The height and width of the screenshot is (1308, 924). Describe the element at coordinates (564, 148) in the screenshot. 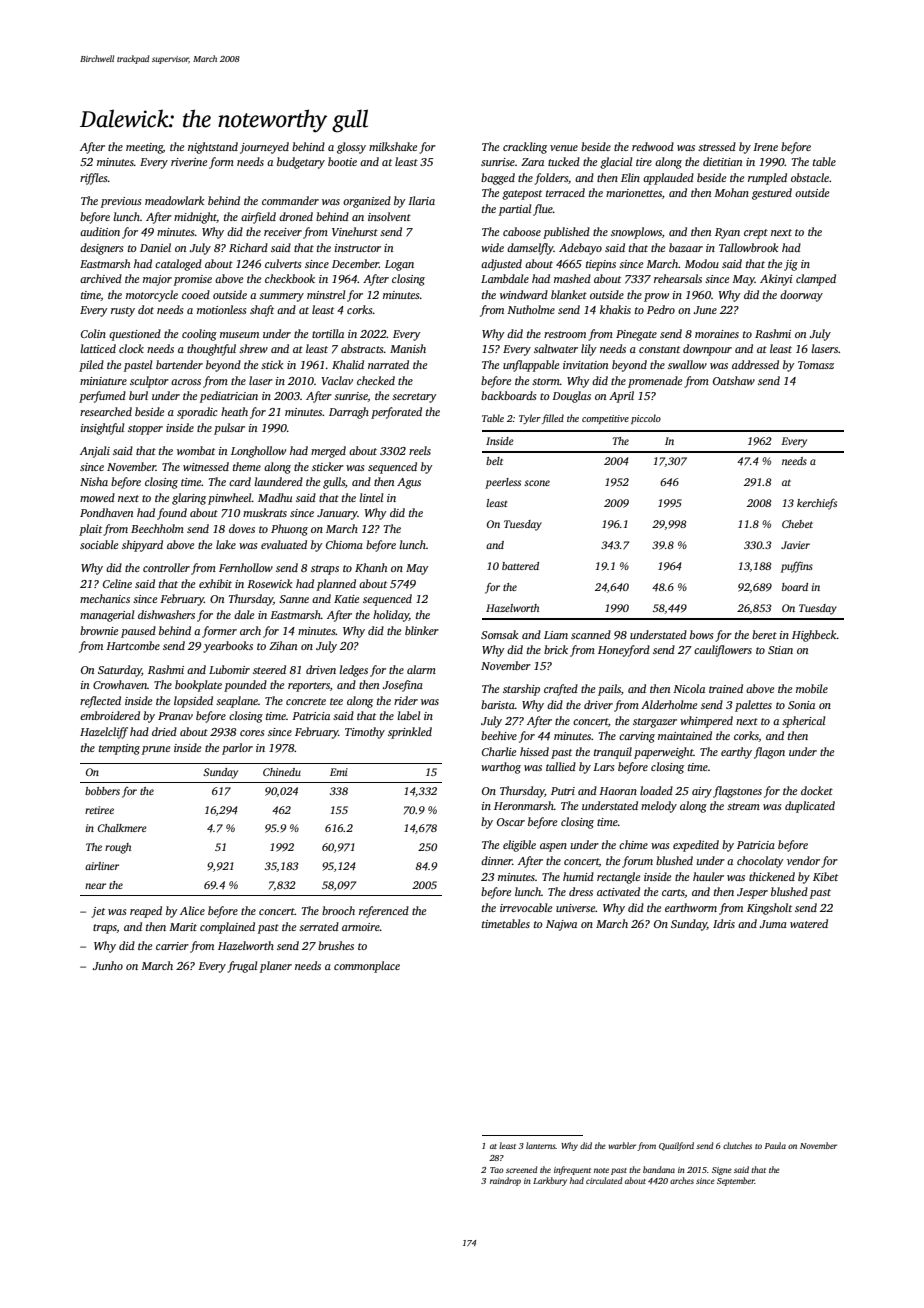

I see `venue` at that location.
